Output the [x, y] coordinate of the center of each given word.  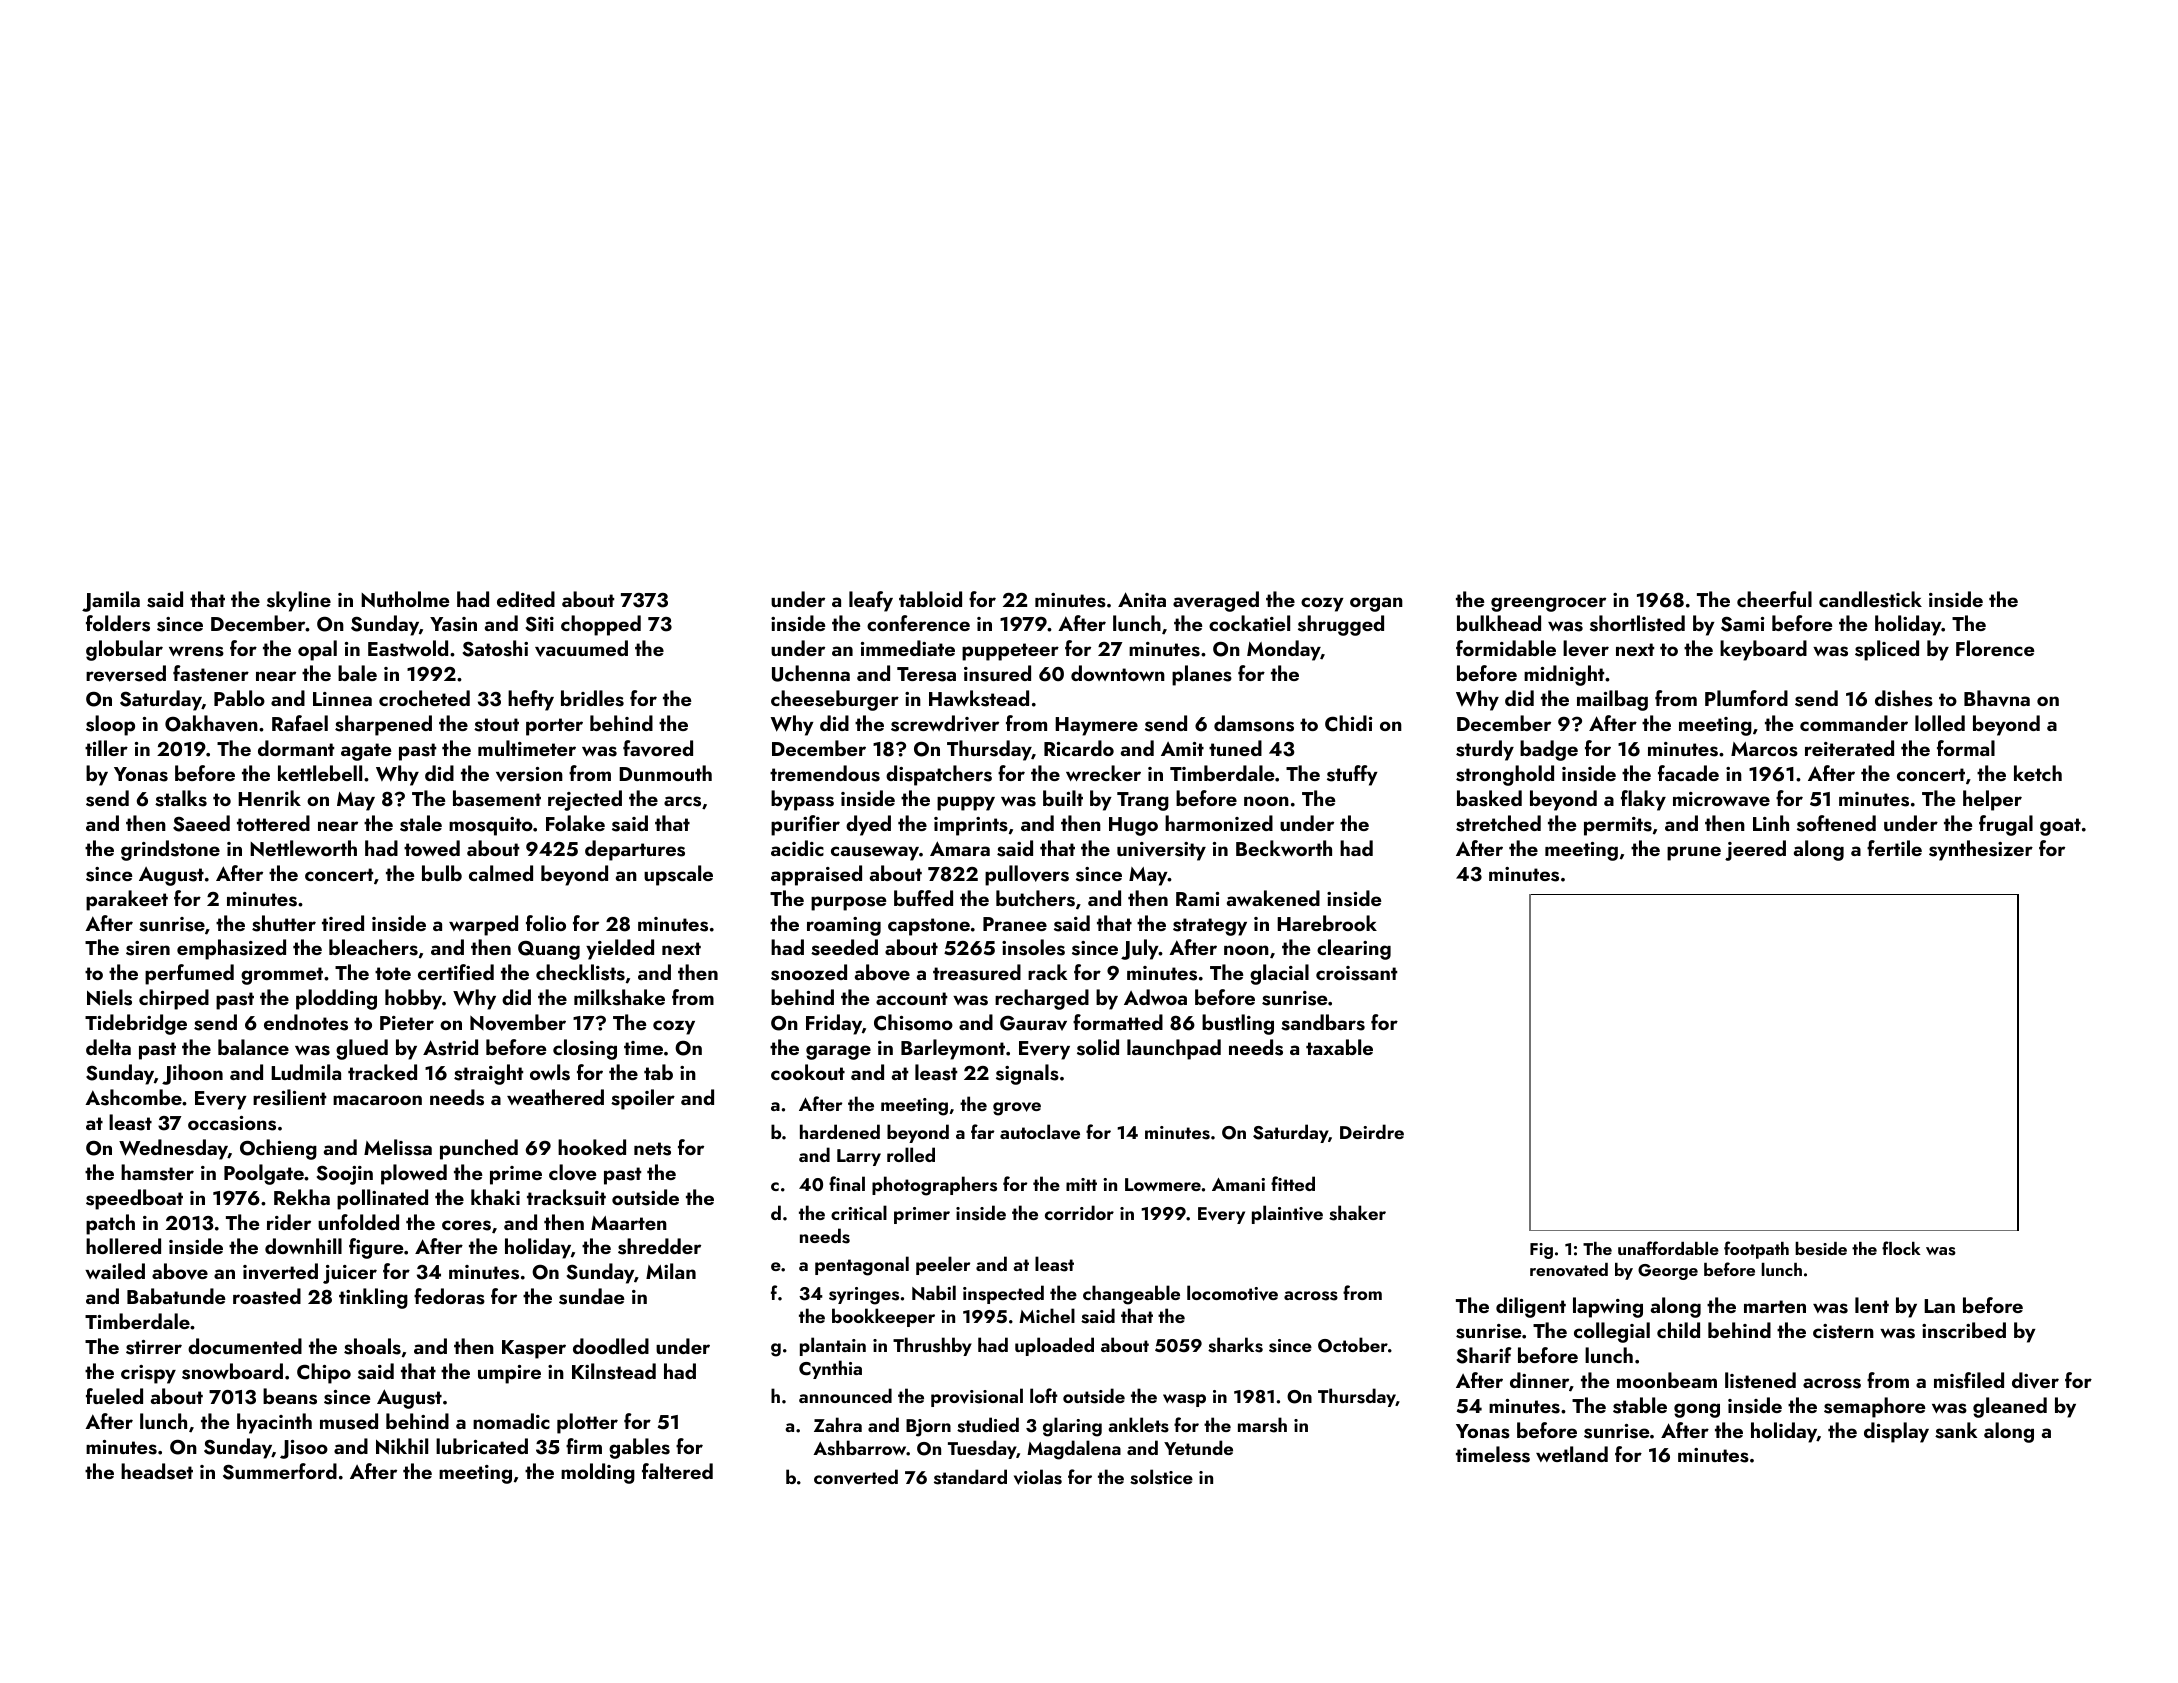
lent [1872, 1305]
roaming [844, 926]
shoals [372, 1346]
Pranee [1015, 924]
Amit [1182, 749]
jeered [1755, 850]
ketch [2038, 773]
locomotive [1232, 1293]
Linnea [342, 699]
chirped [174, 999]
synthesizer [1981, 850]
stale [421, 823]
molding [598, 1473]
